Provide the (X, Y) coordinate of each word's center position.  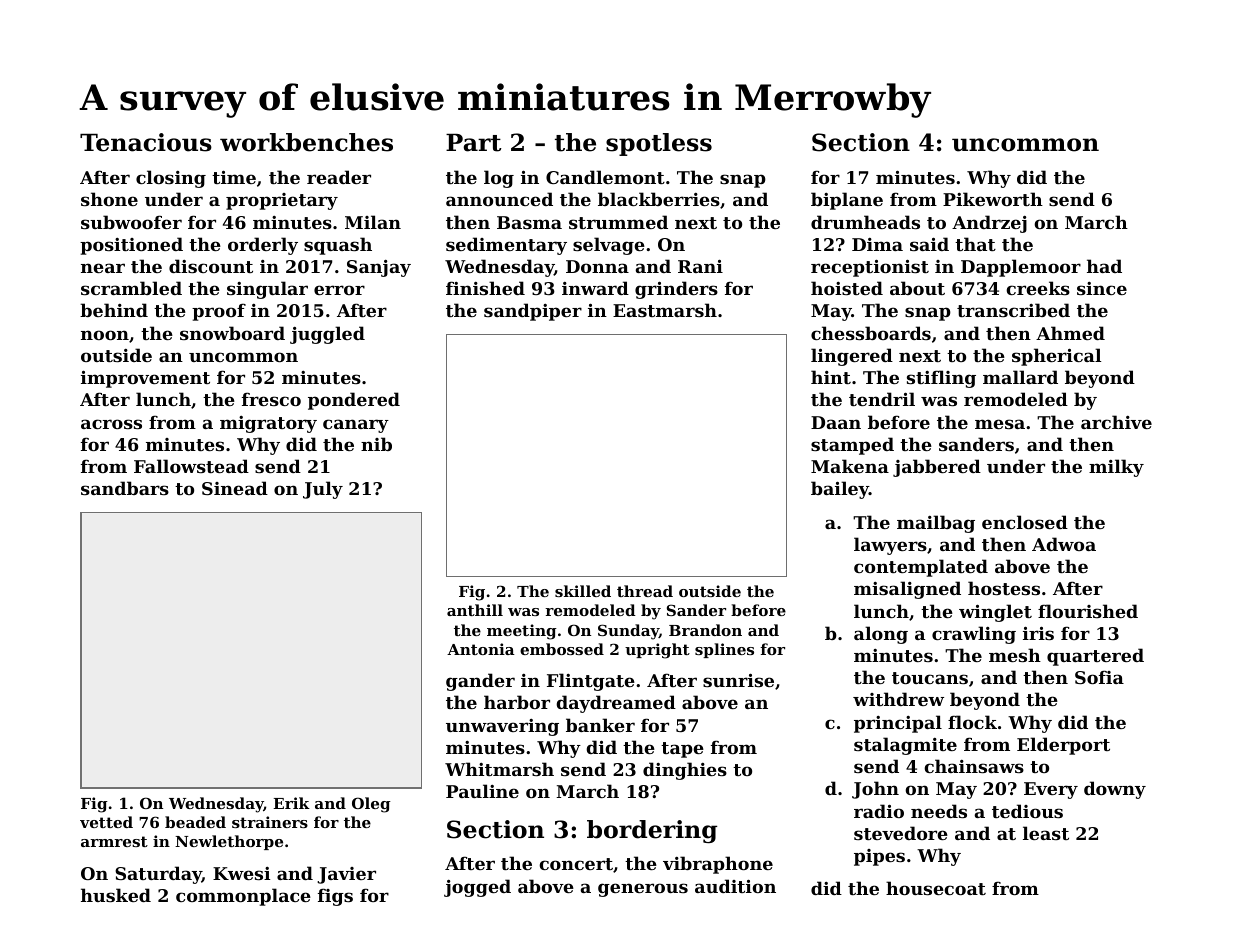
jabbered (937, 468)
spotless (659, 144)
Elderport (1063, 746)
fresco (271, 399)
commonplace (243, 897)
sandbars (125, 488)
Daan (836, 422)
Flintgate (591, 682)
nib (376, 444)
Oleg (371, 805)
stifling (941, 379)
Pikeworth (993, 199)
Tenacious (146, 142)
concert (576, 864)
